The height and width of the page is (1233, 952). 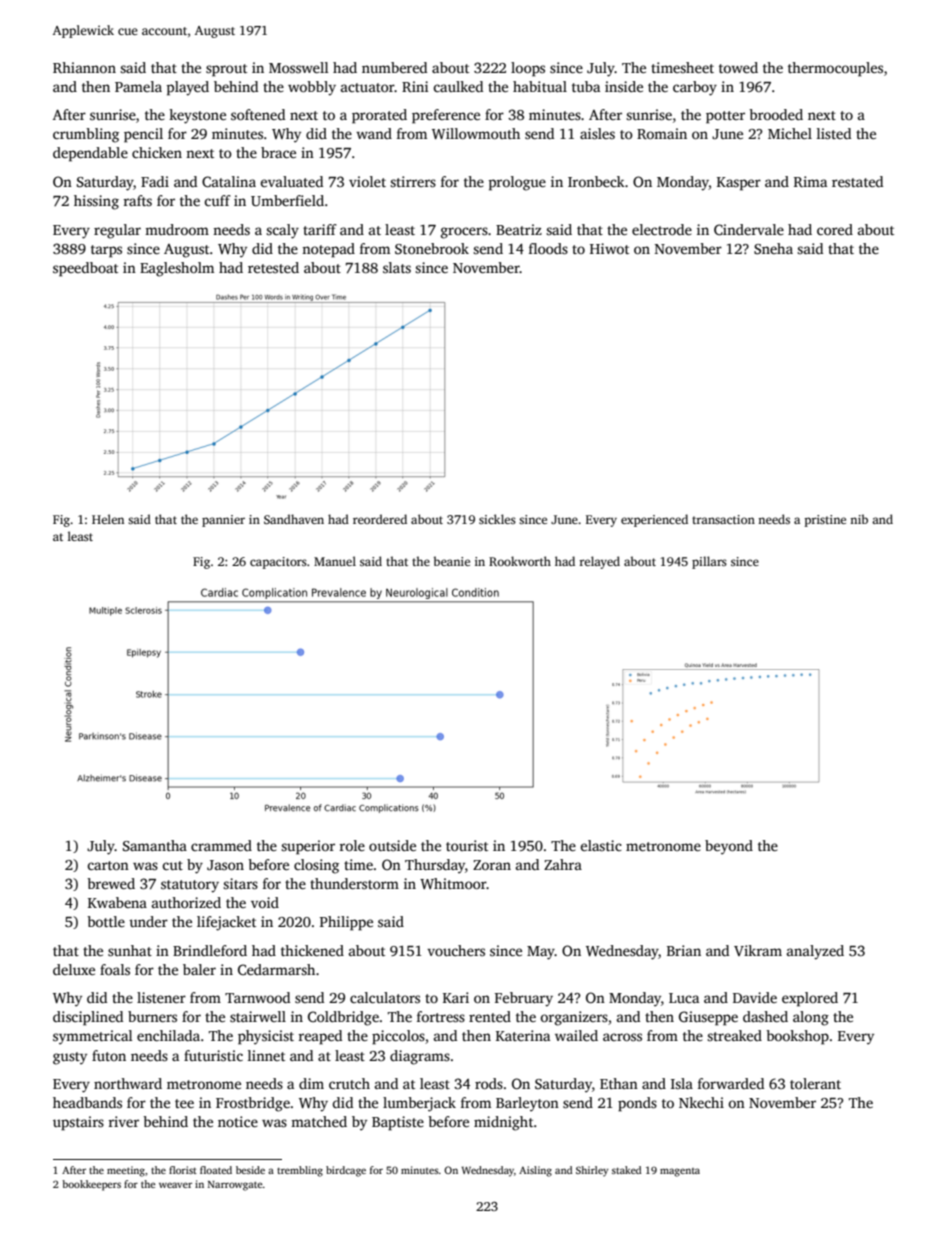 I want to click on capacitors, so click(x=278, y=563).
